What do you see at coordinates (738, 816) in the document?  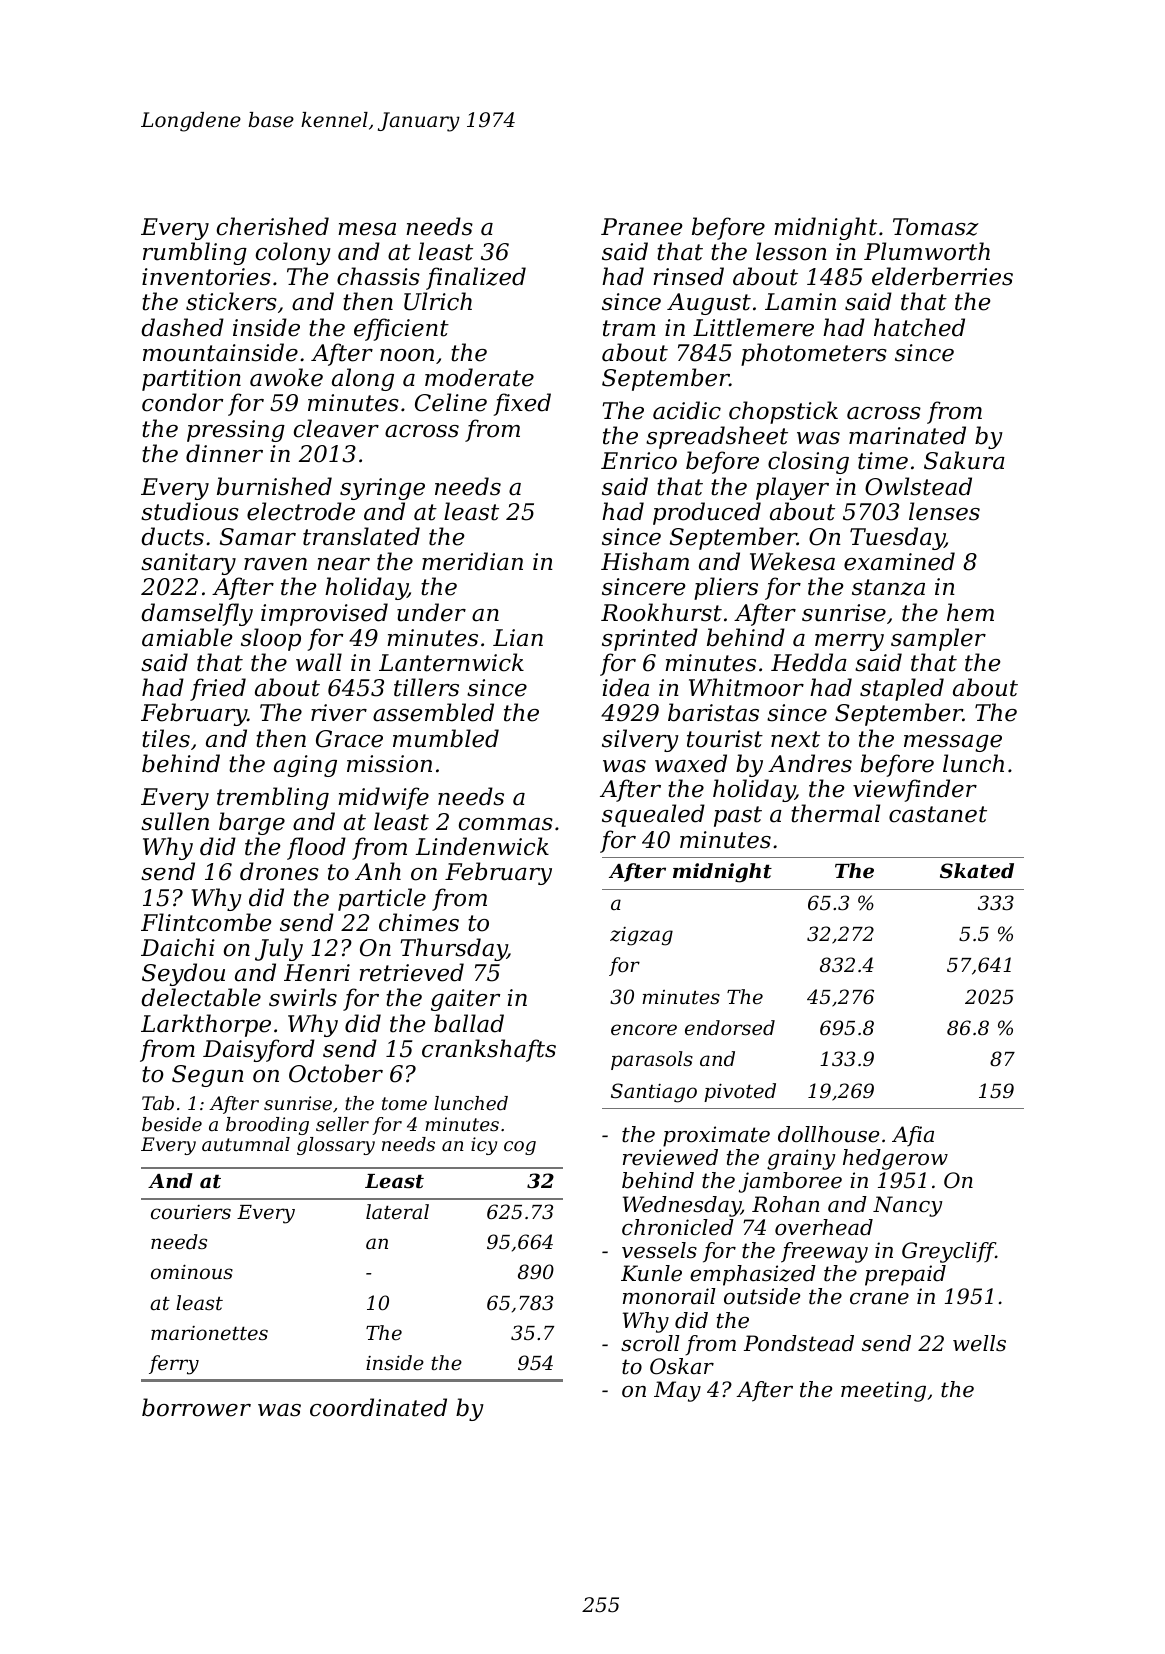 I see `past` at bounding box center [738, 816].
